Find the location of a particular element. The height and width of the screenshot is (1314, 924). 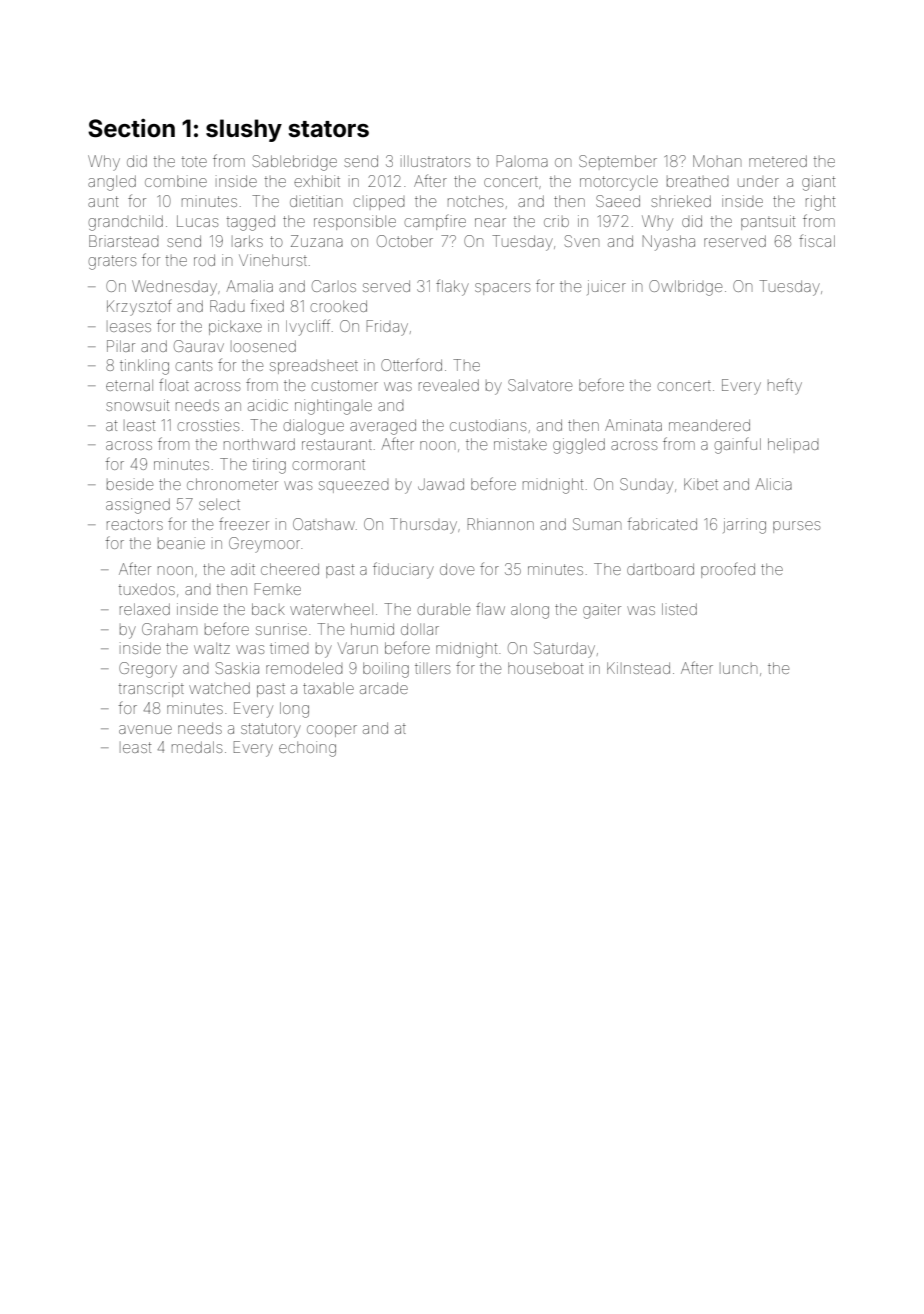

watched is located at coordinates (219, 688).
